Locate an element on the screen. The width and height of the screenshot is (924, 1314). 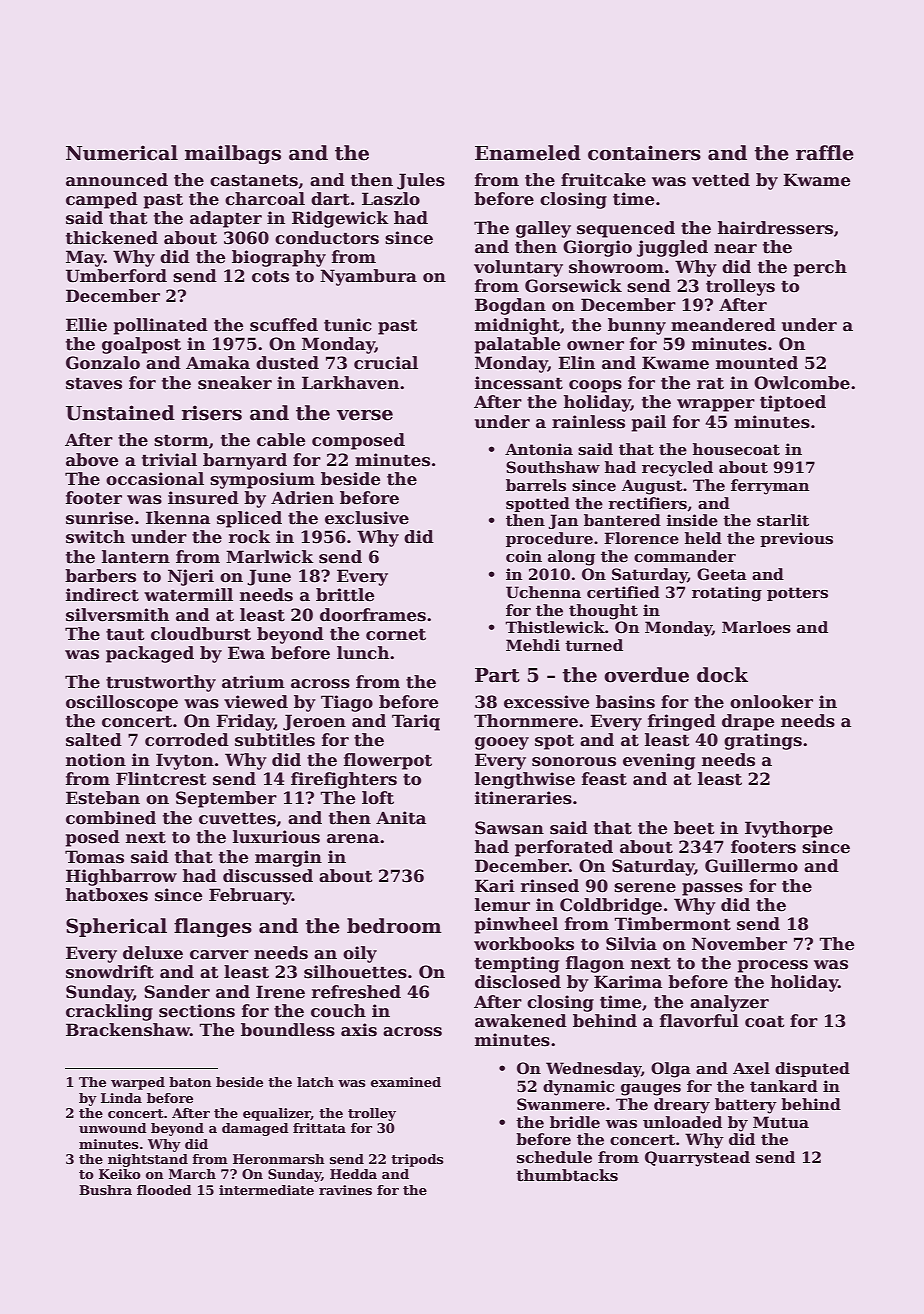
barbers is located at coordinates (100, 576).
